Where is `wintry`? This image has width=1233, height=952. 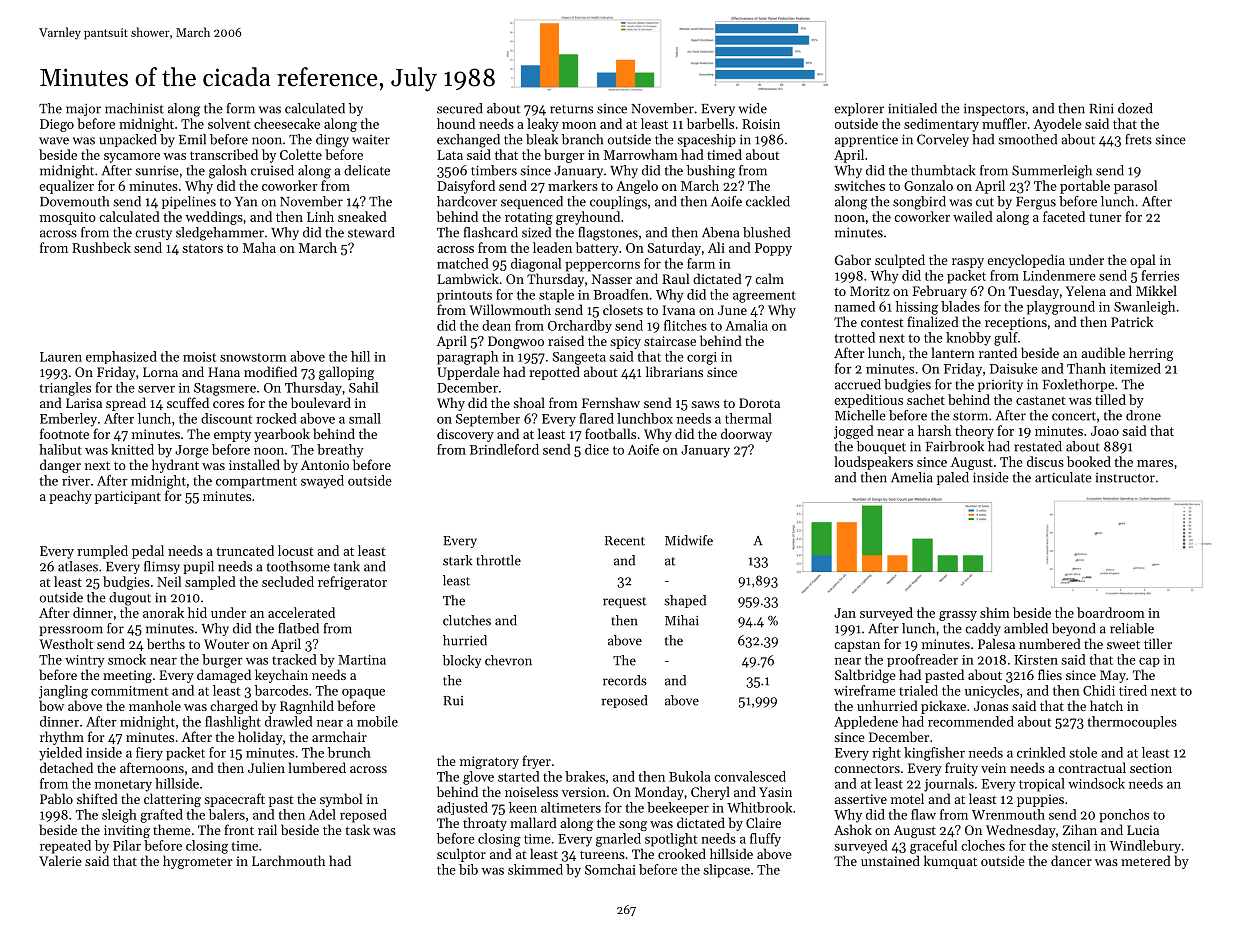
wintry is located at coordinates (85, 661).
